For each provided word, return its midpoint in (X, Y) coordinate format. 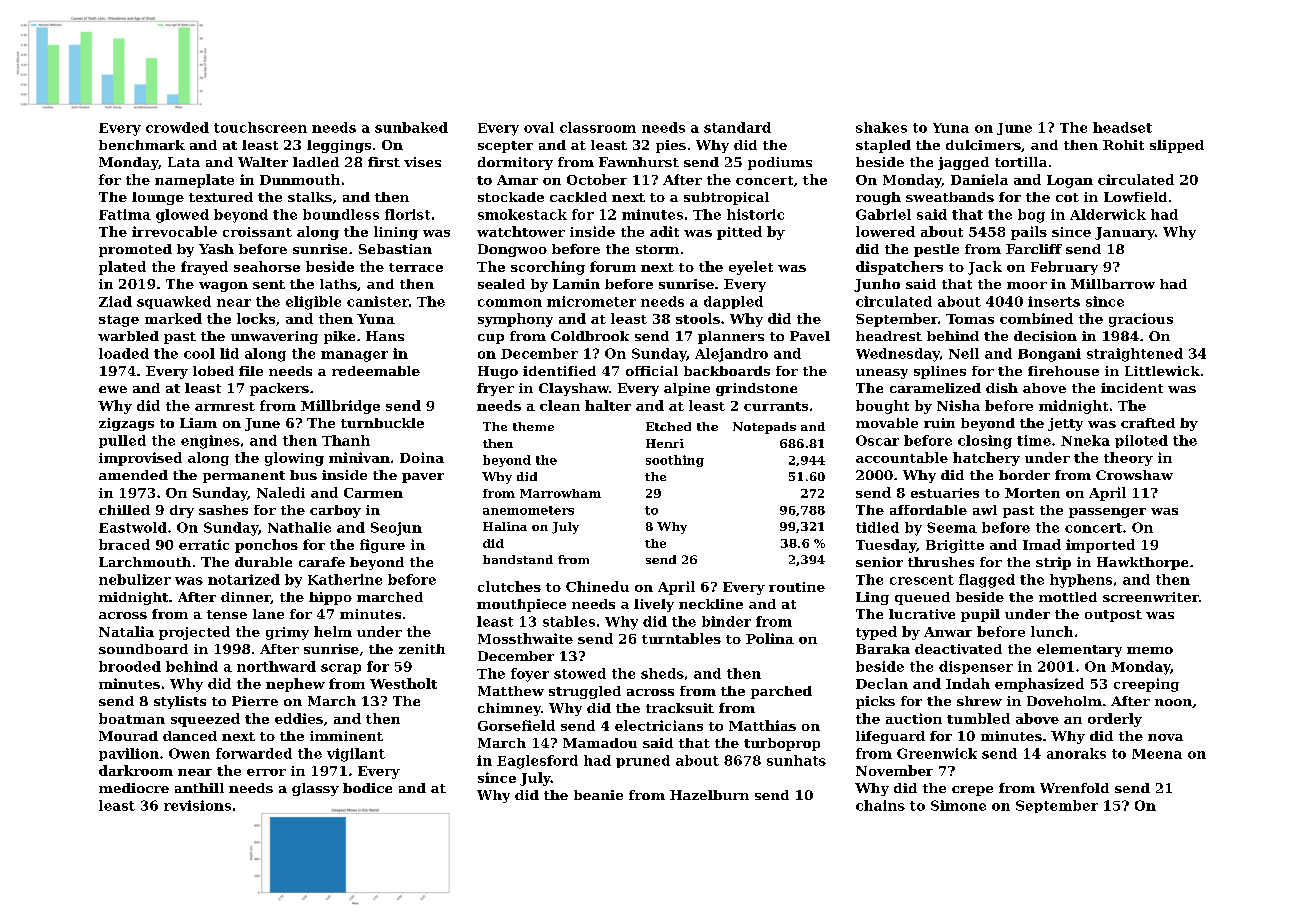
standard (737, 127)
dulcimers (983, 145)
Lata (184, 162)
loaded (124, 353)
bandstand (518, 559)
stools (698, 318)
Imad (1042, 544)
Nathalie (299, 527)
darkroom (136, 770)
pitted (739, 233)
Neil (964, 353)
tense (227, 614)
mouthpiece (521, 605)
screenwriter (1151, 597)
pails (1029, 233)
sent (269, 284)
